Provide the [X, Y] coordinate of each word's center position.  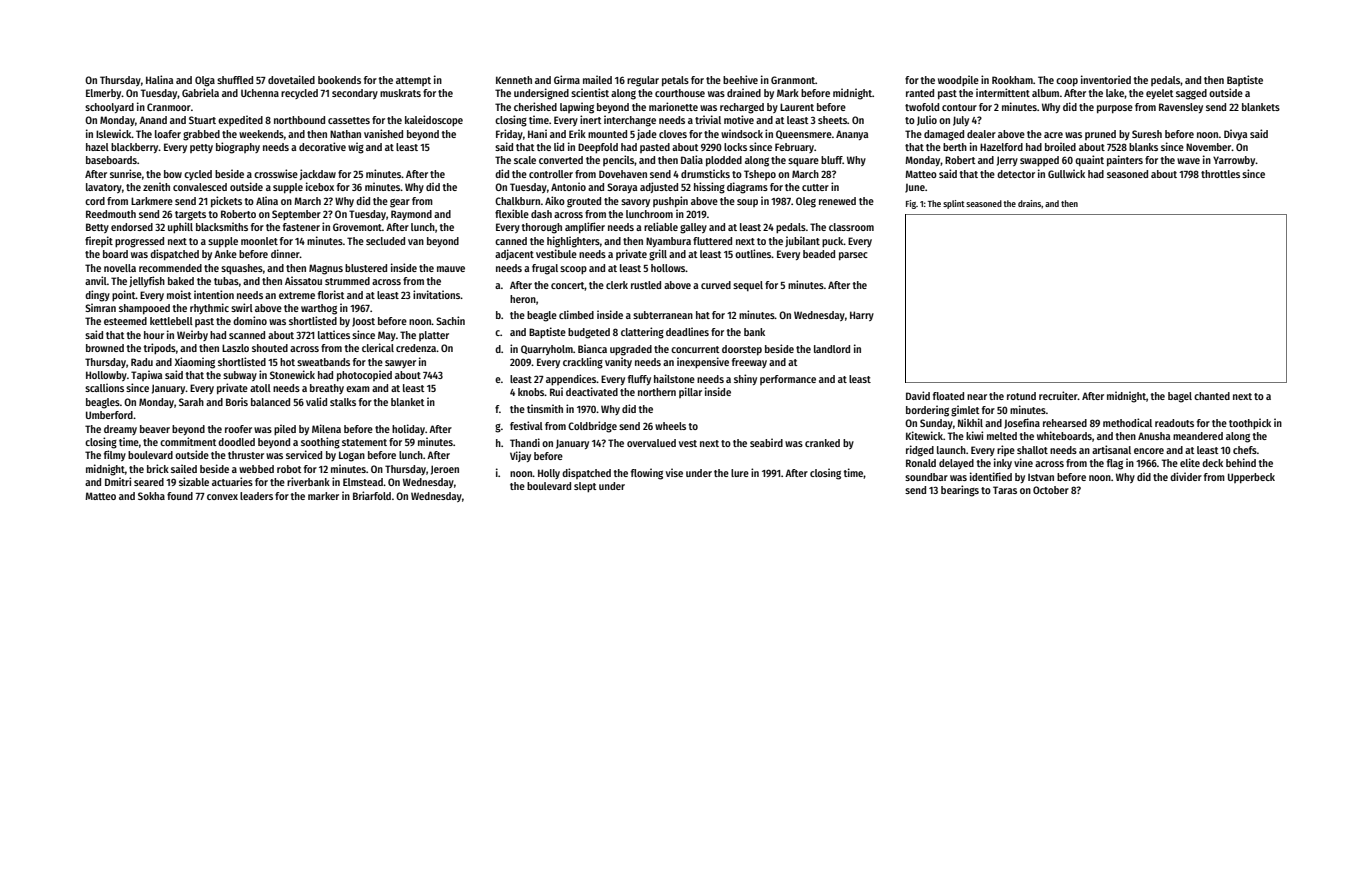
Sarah [191, 402]
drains [1029, 203]
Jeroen [445, 470]
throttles [1220, 174]
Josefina [1022, 423]
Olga [205, 81]
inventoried [1106, 79]
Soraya [622, 188]
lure [740, 473]
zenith [156, 186]
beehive [740, 79]
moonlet [259, 241]
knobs [531, 392]
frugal [545, 269]
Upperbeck [1251, 478]
